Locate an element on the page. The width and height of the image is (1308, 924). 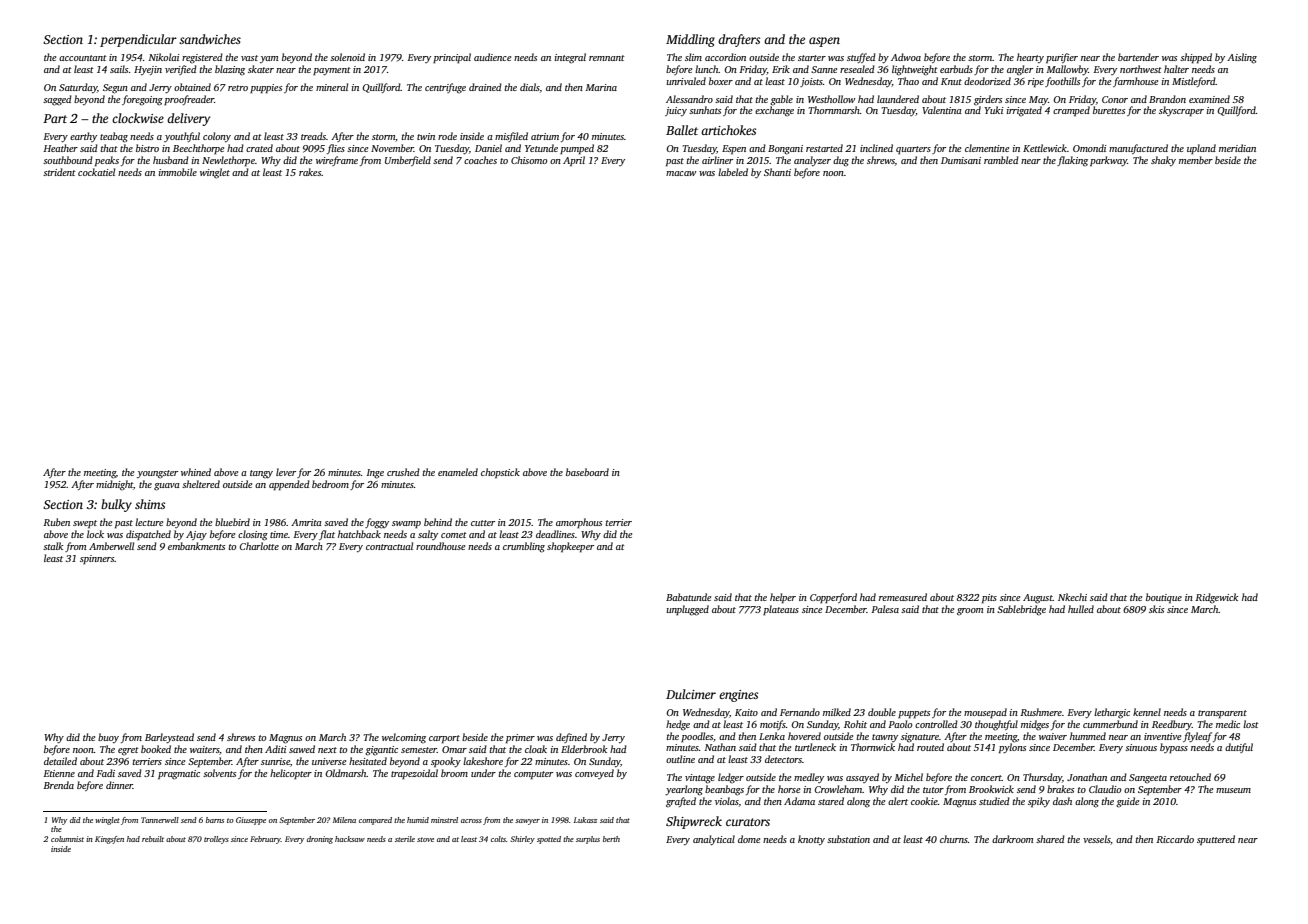
baseboard is located at coordinates (587, 472).
